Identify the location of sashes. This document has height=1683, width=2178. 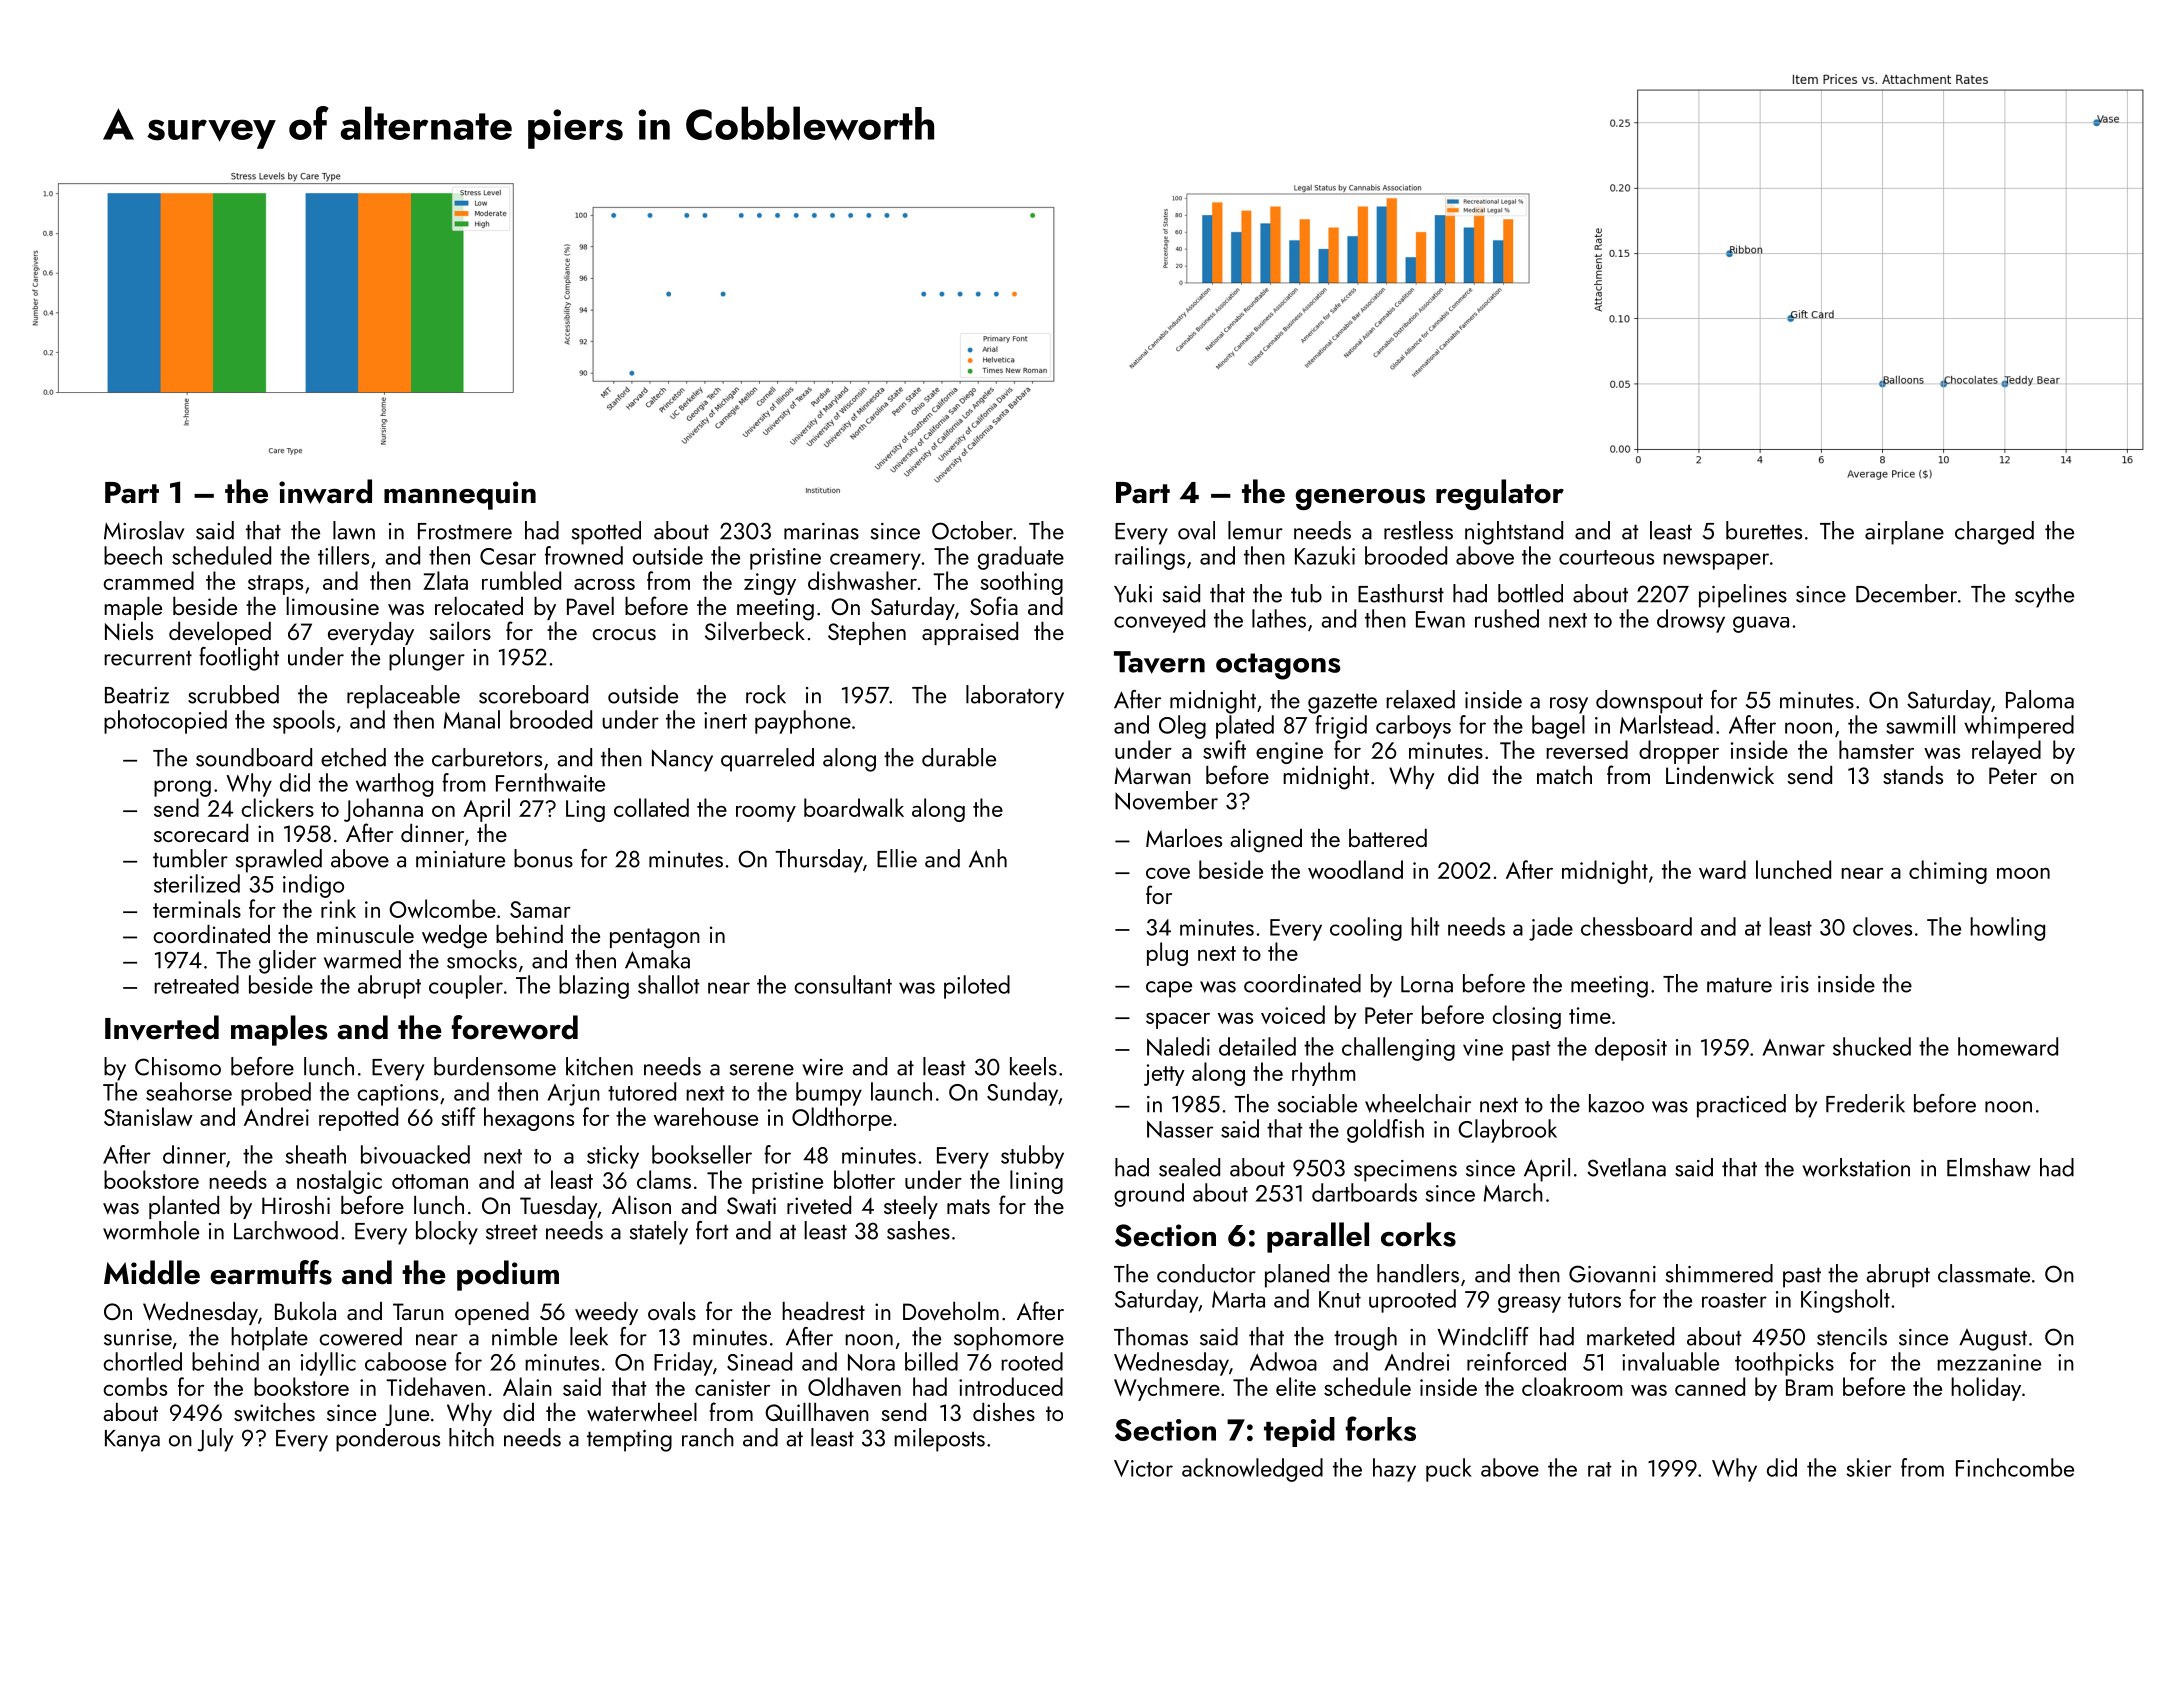
(918, 1230).
